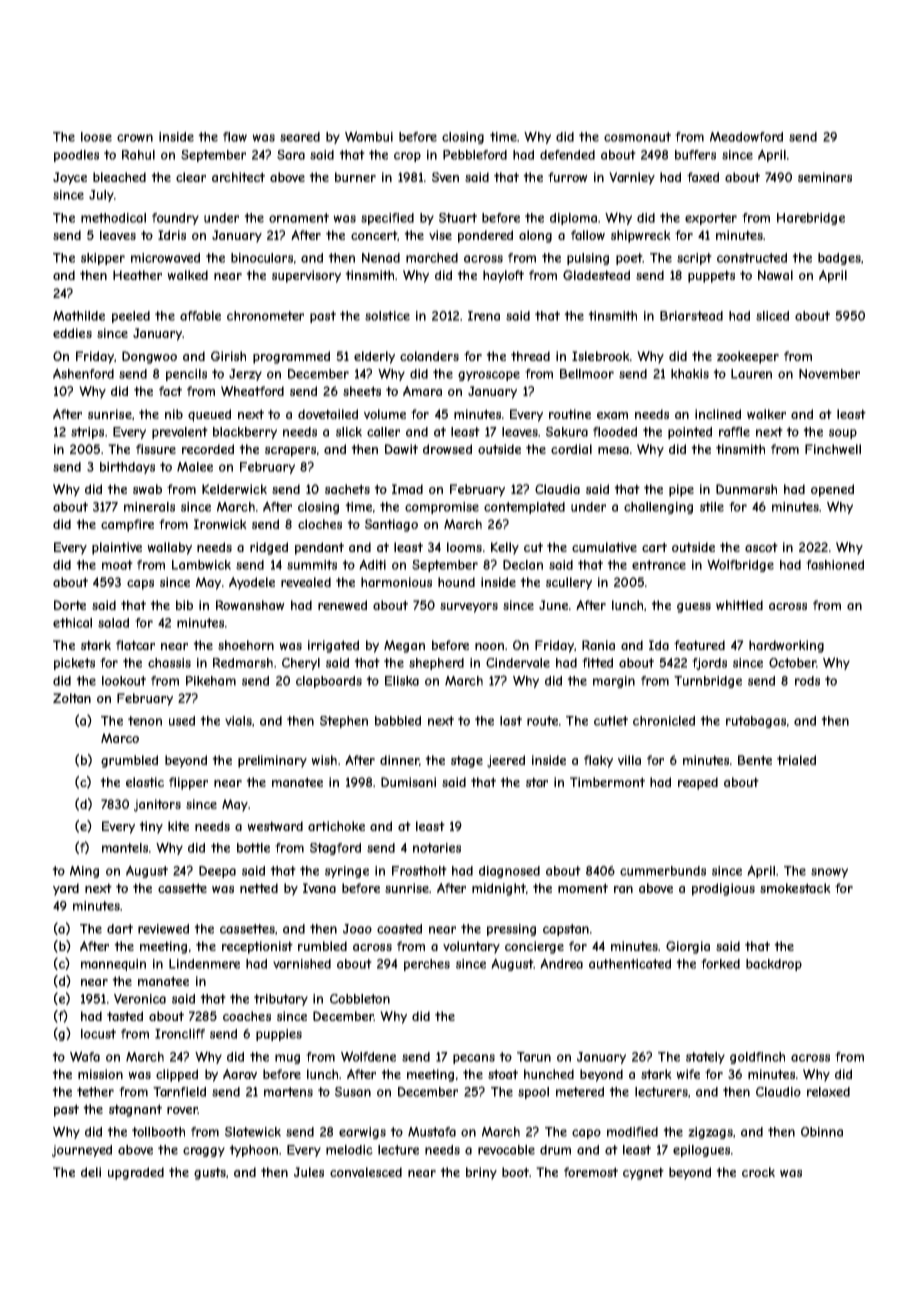  Describe the element at coordinates (336, 826) in the document. I see `artichoke` at that location.
